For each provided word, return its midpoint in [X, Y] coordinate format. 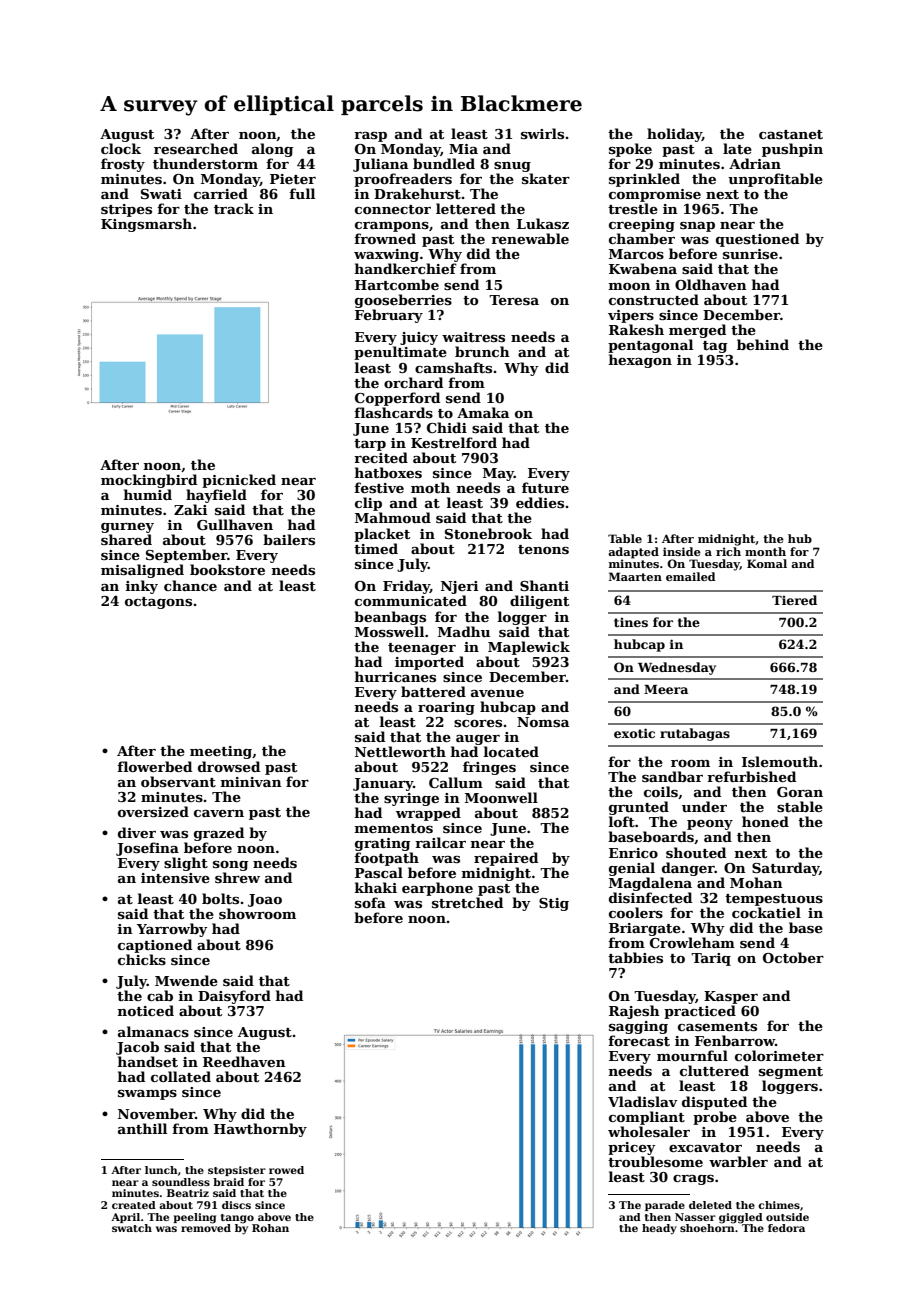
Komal [767, 563]
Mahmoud [393, 517]
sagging [638, 1027]
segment [791, 1073]
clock [121, 148]
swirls [542, 133]
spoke [630, 150]
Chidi [447, 427]
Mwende [186, 980]
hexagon [640, 361]
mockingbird [149, 481]
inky [142, 587]
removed [206, 1228]
